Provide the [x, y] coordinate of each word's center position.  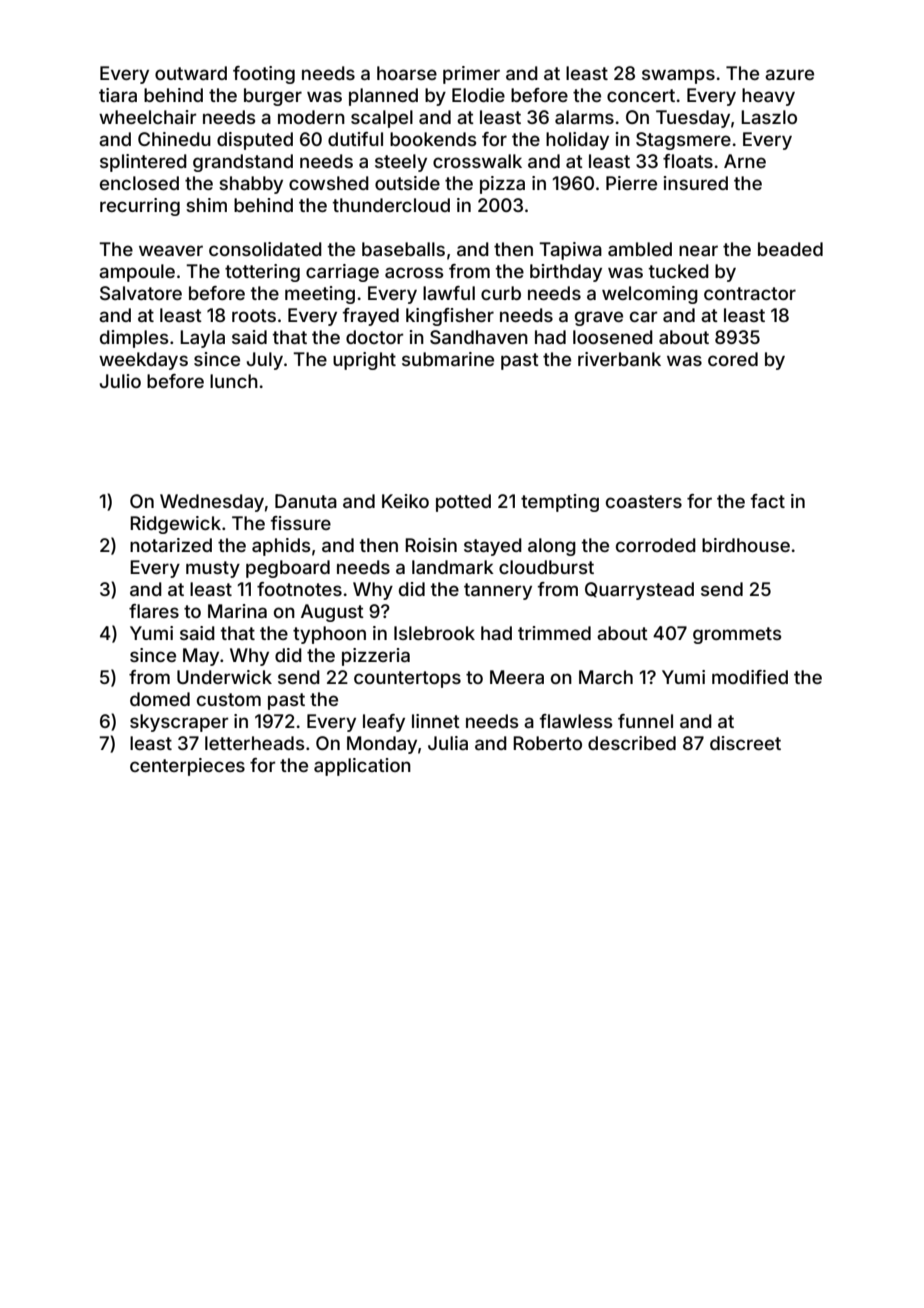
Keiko [405, 501]
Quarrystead [639, 591]
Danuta [306, 501]
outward [191, 73]
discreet [745, 743]
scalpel [382, 119]
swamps [678, 76]
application [362, 767]
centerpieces [187, 767]
